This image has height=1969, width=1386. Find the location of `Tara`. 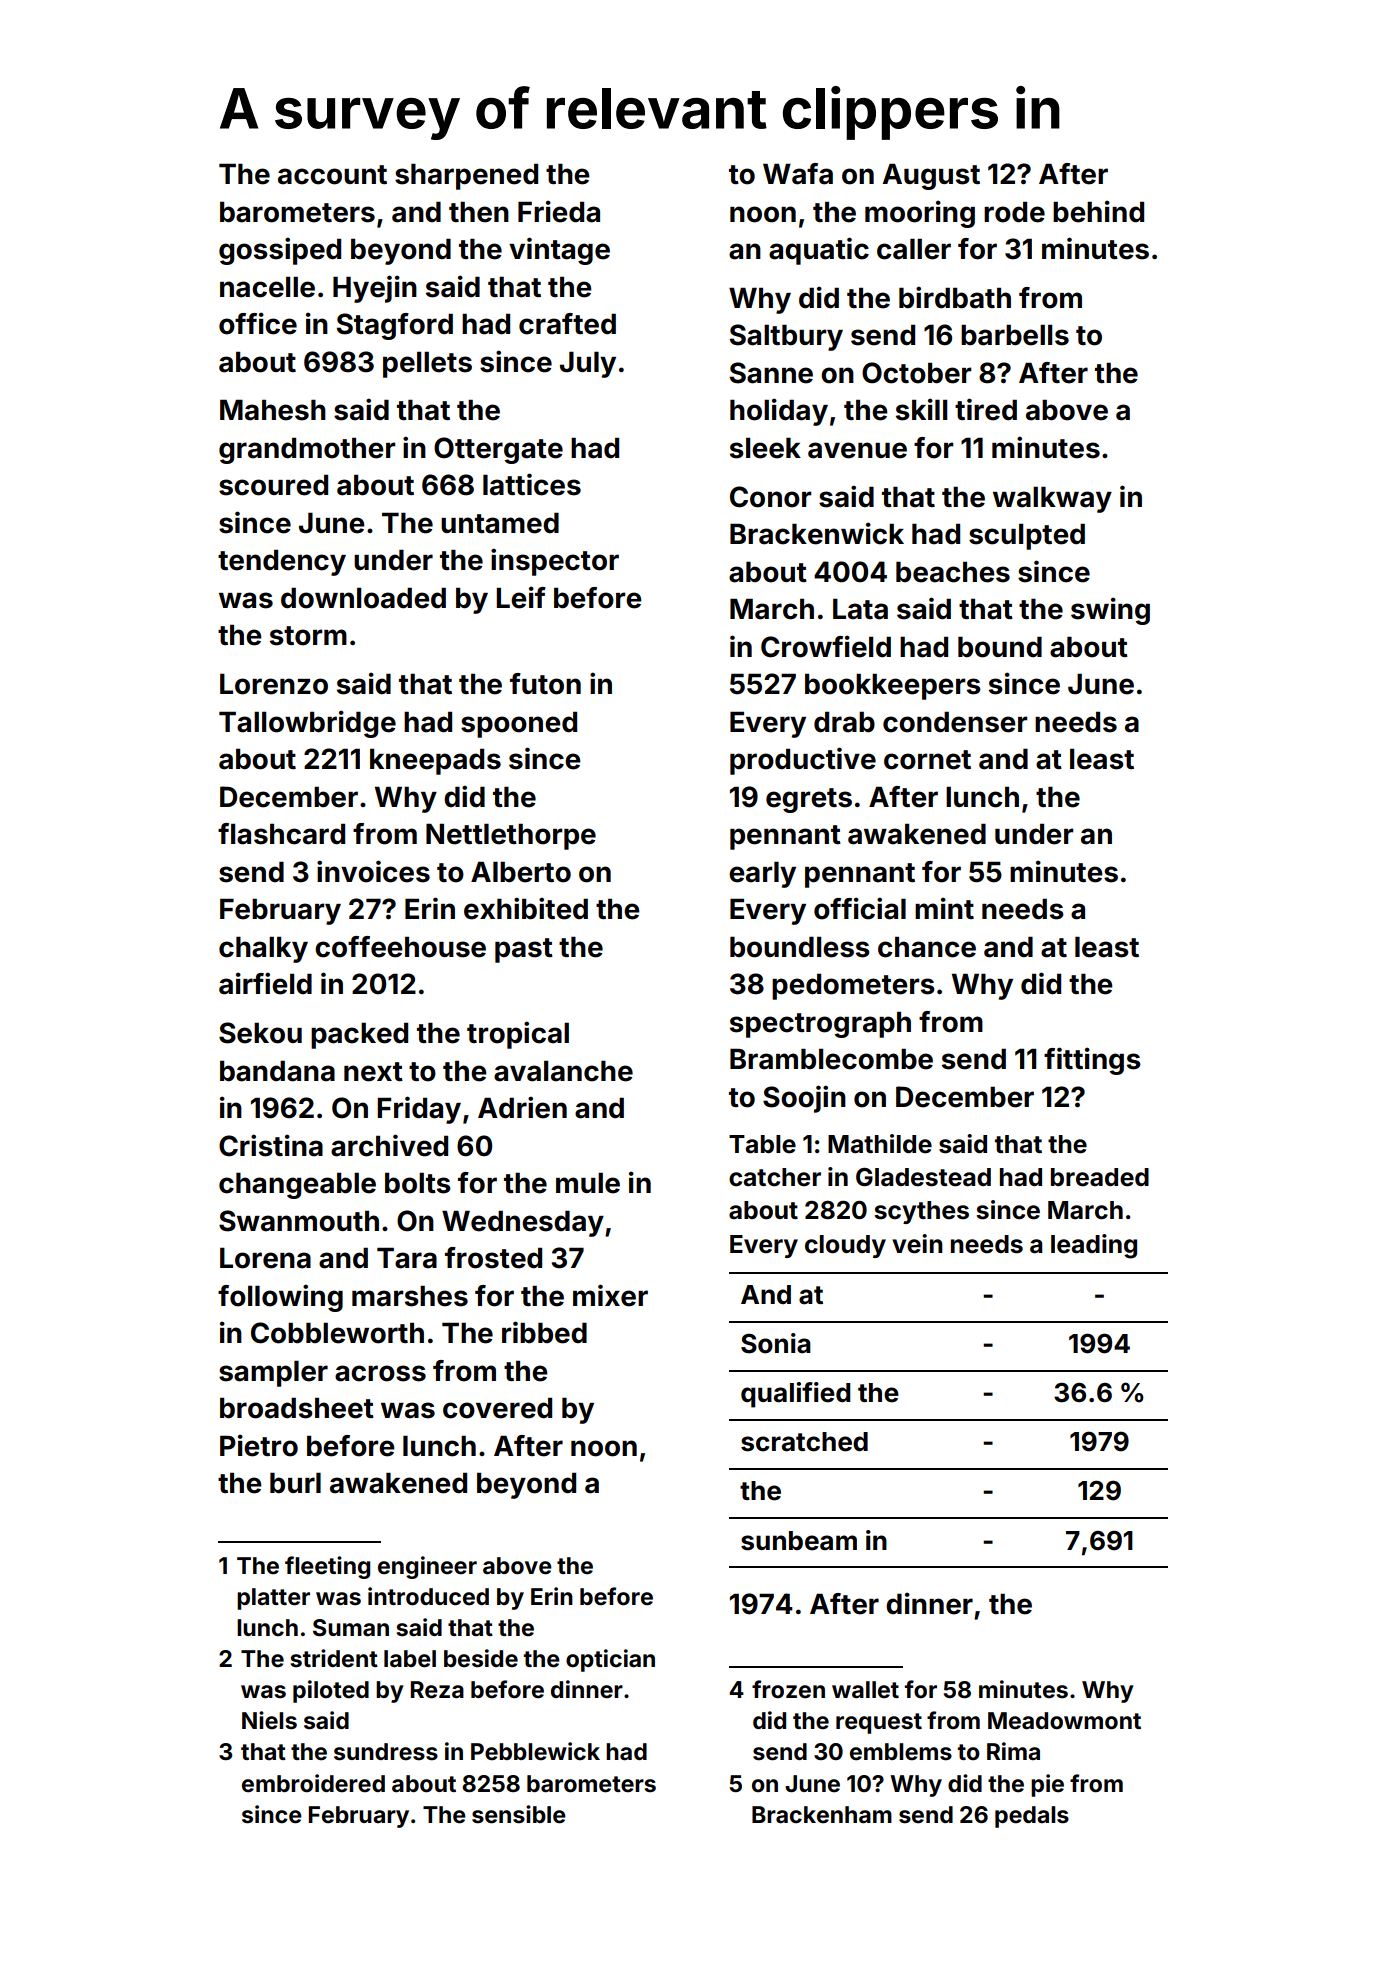

Tara is located at coordinates (407, 1258).
